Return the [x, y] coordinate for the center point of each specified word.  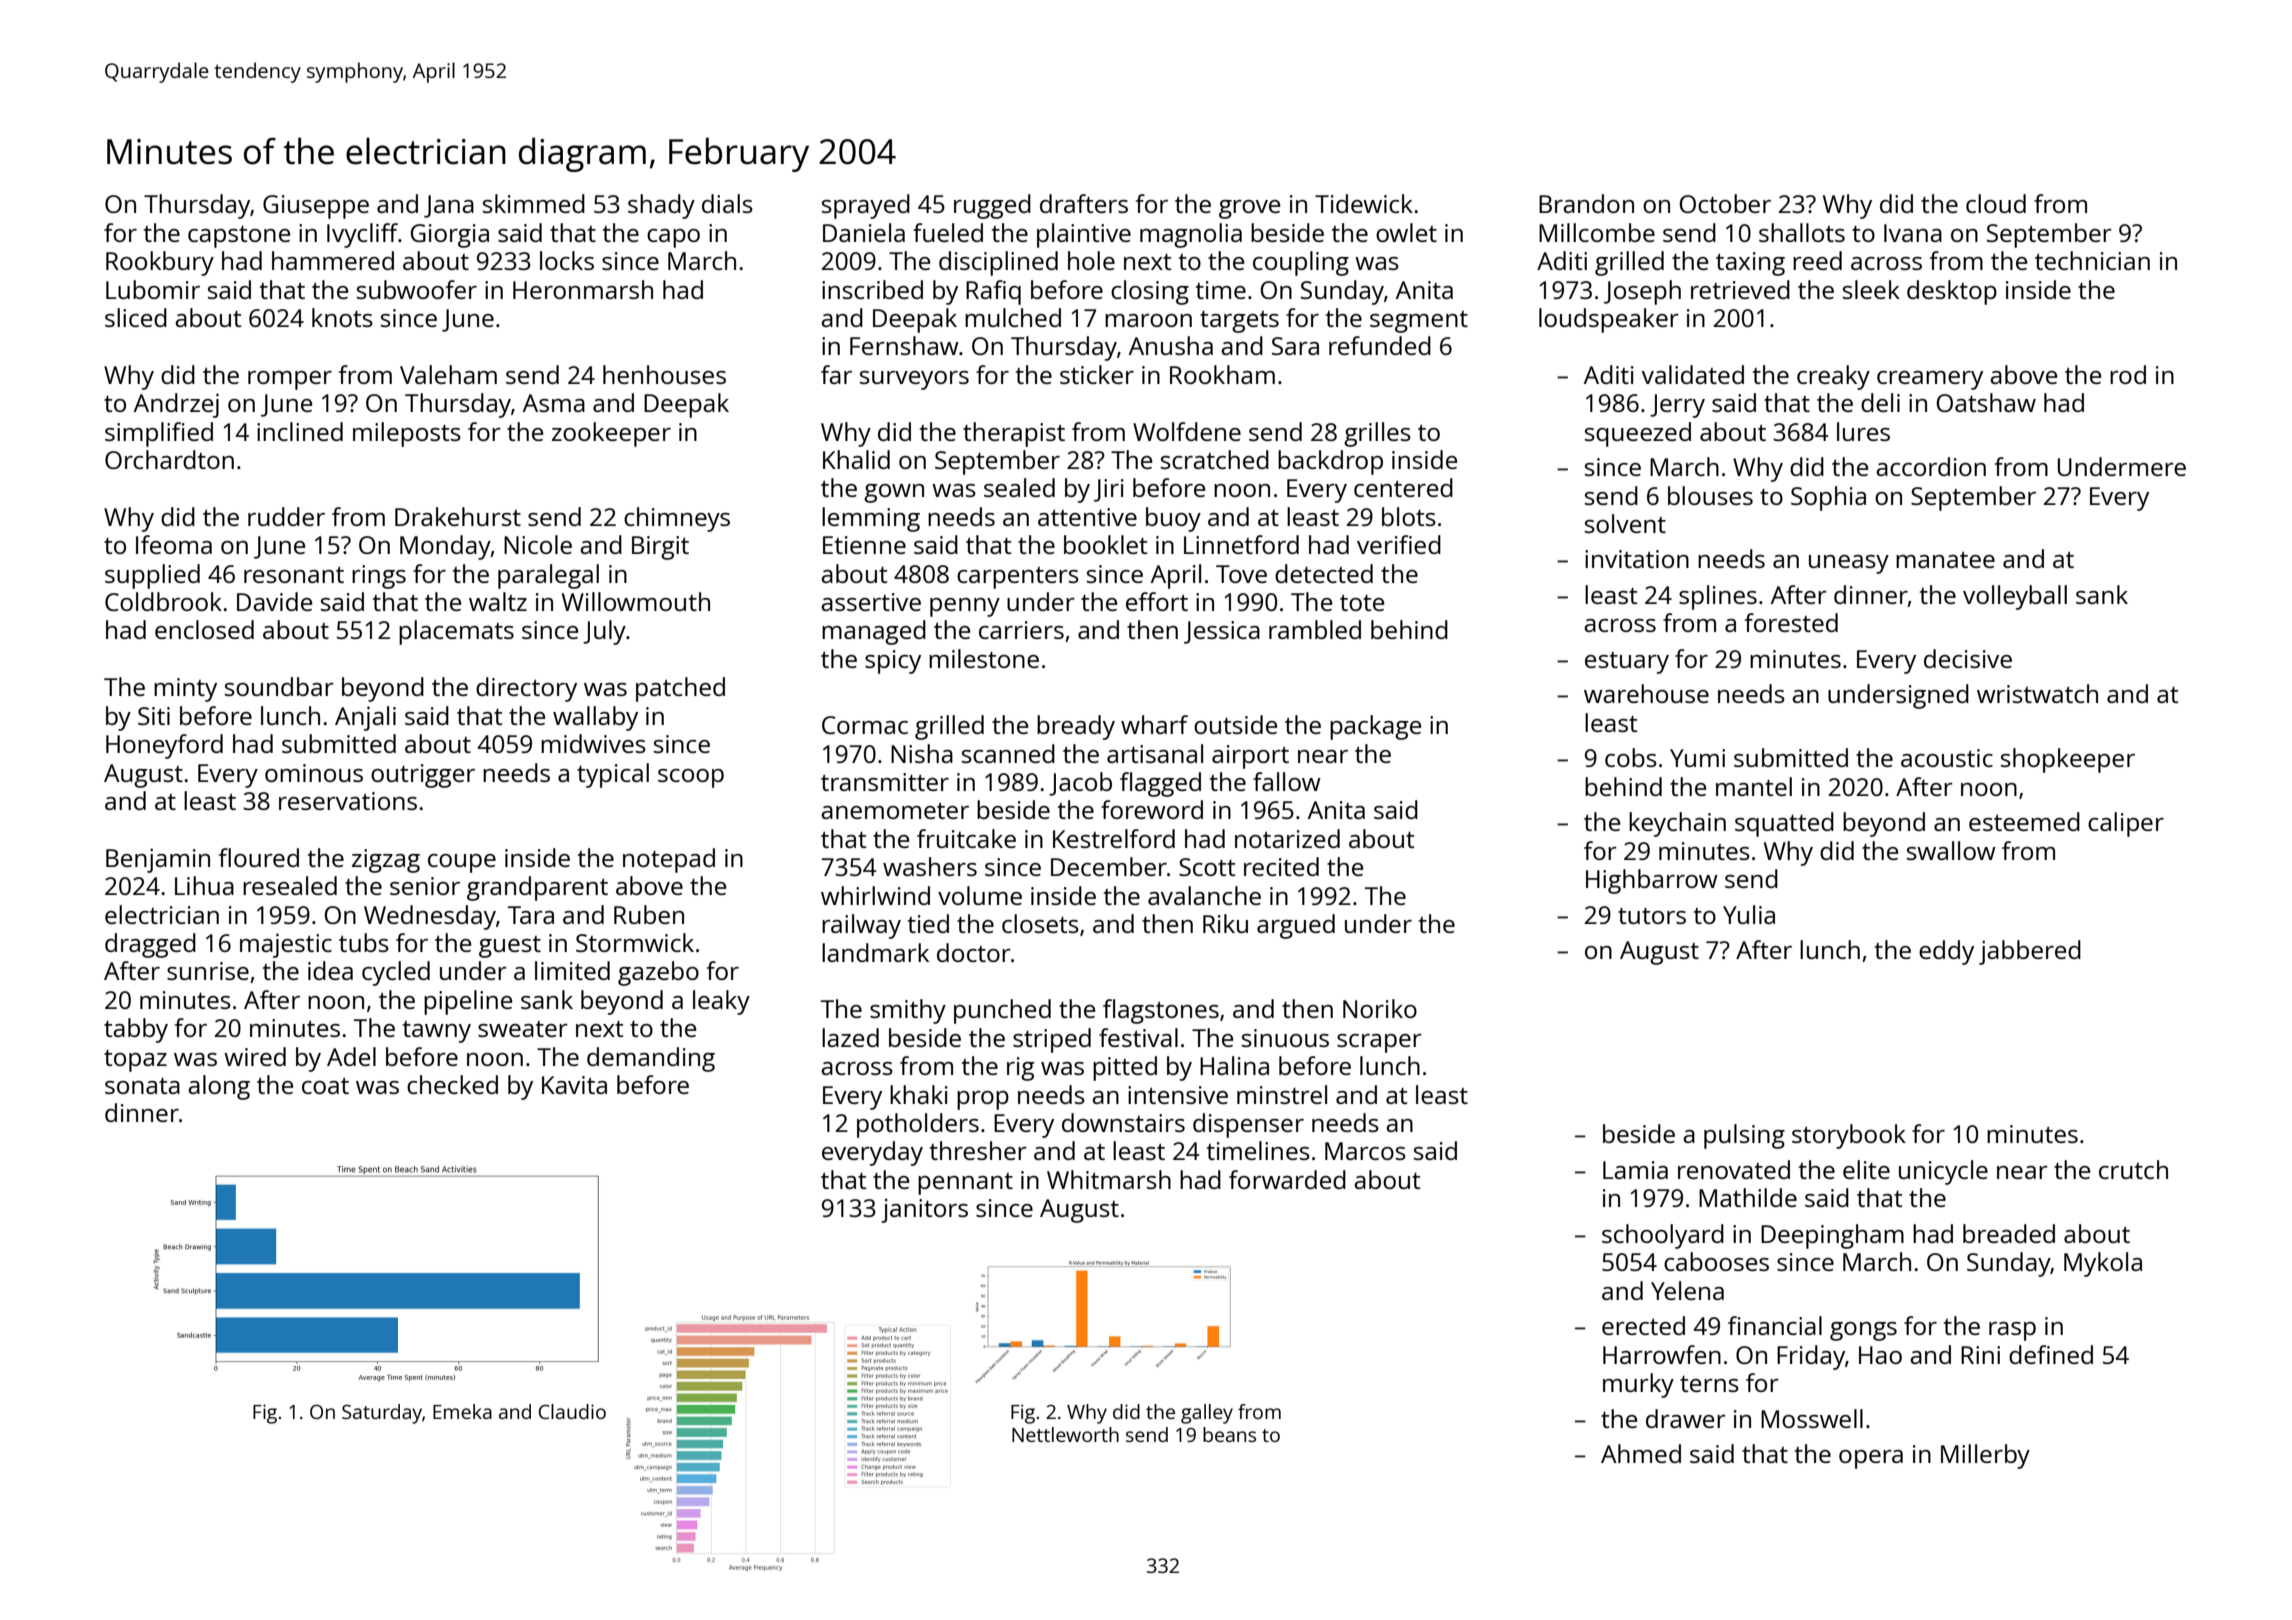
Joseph [1642, 292]
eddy [1946, 952]
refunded [1380, 345]
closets [1040, 923]
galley [1207, 1414]
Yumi [1697, 758]
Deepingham [1832, 1236]
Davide [274, 601]
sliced [136, 317]
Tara [531, 915]
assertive [871, 602]
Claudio [572, 1411]
